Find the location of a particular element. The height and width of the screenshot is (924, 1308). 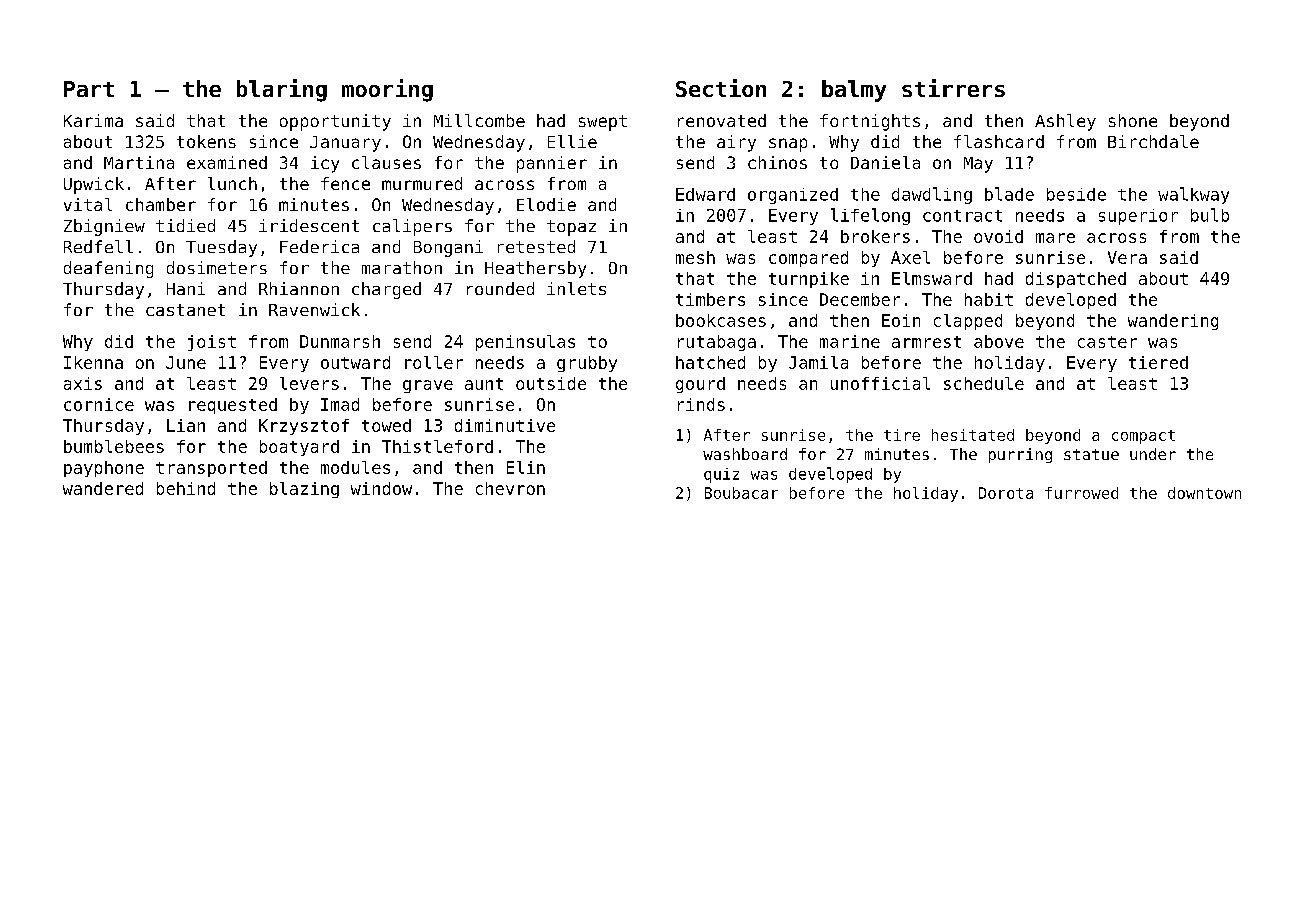

Edward is located at coordinates (705, 194).
